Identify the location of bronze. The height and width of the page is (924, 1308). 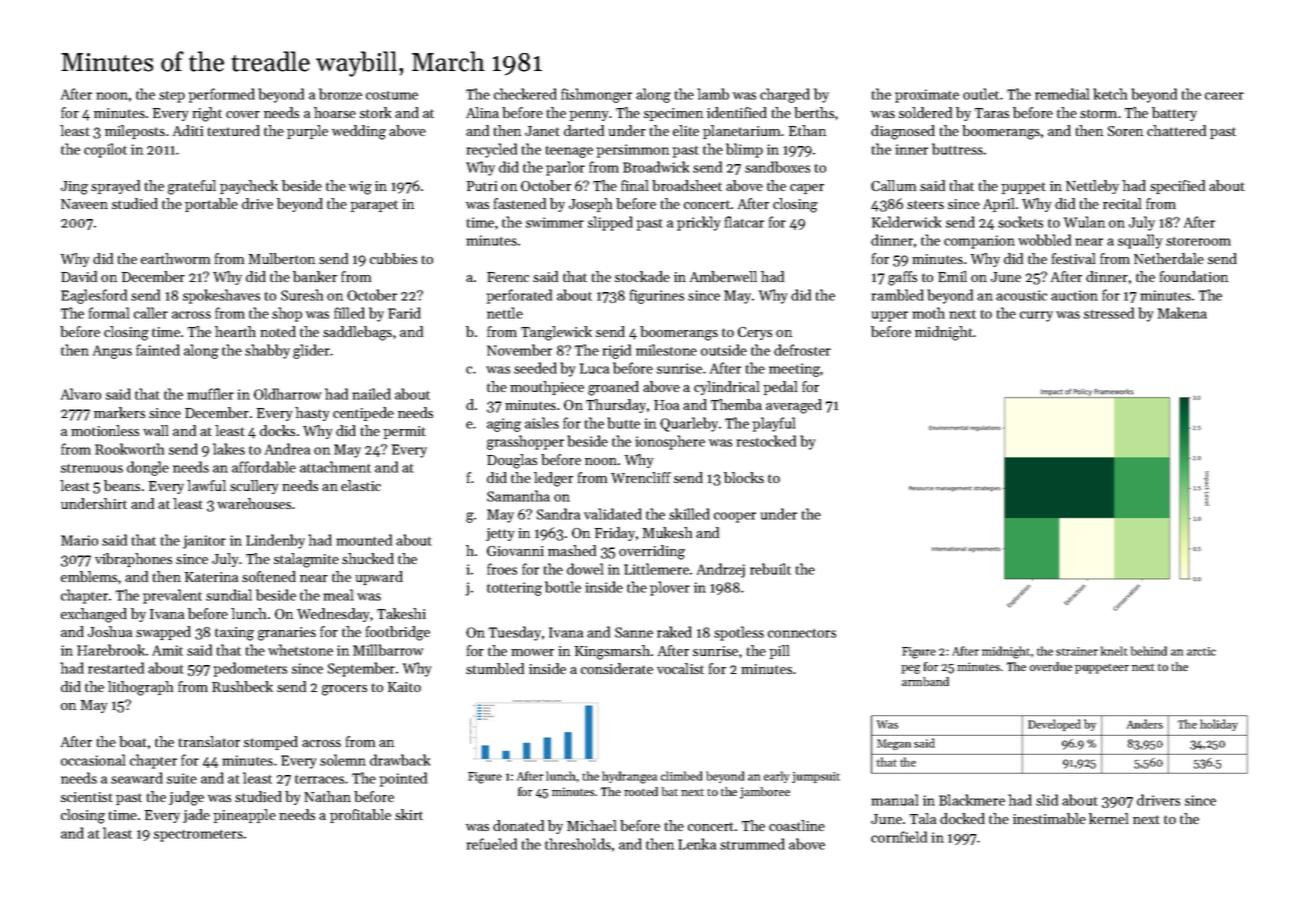
(340, 94).
